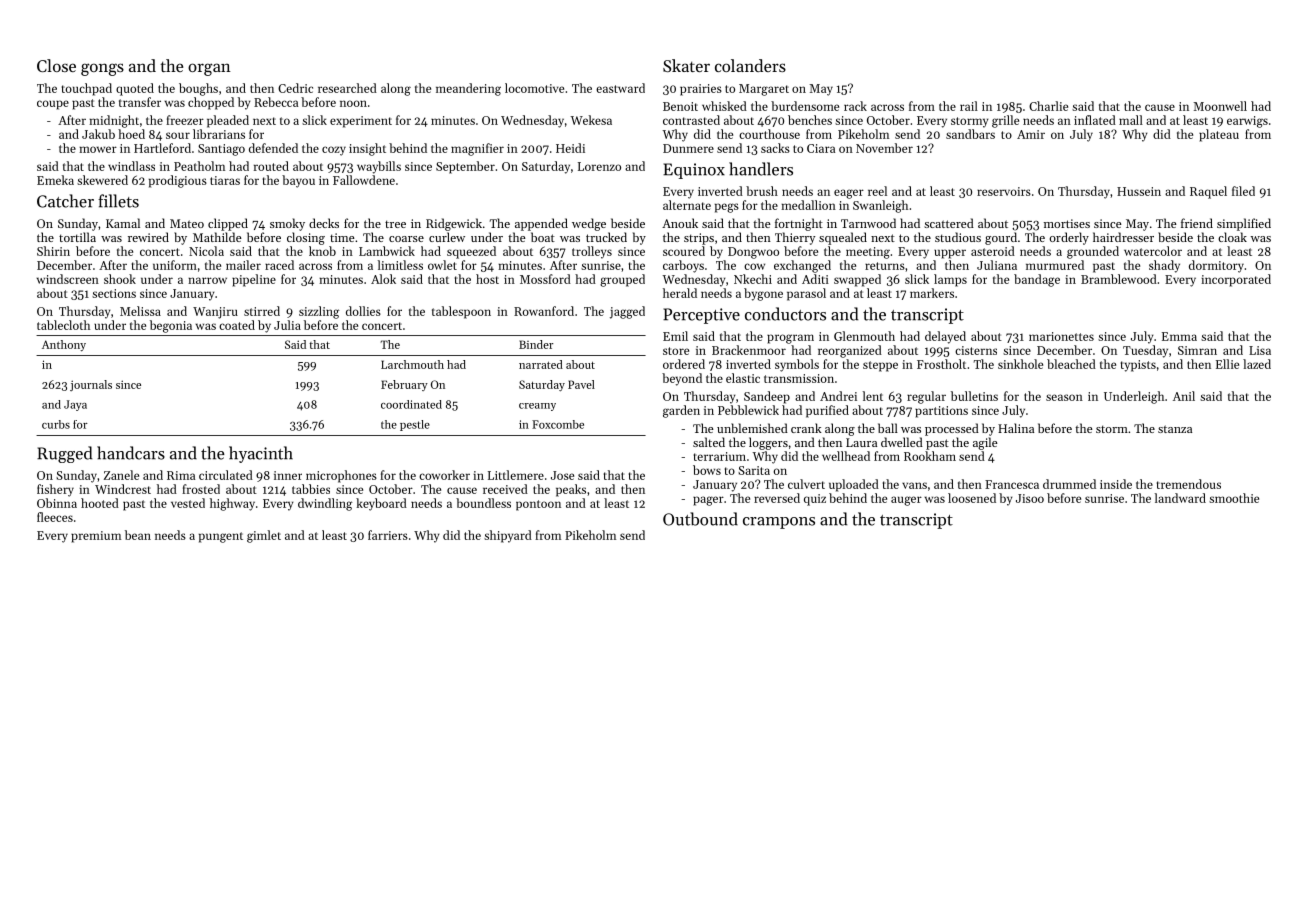 The width and height of the screenshot is (1308, 924). What do you see at coordinates (743, 378) in the screenshot?
I see `elastic` at bounding box center [743, 378].
